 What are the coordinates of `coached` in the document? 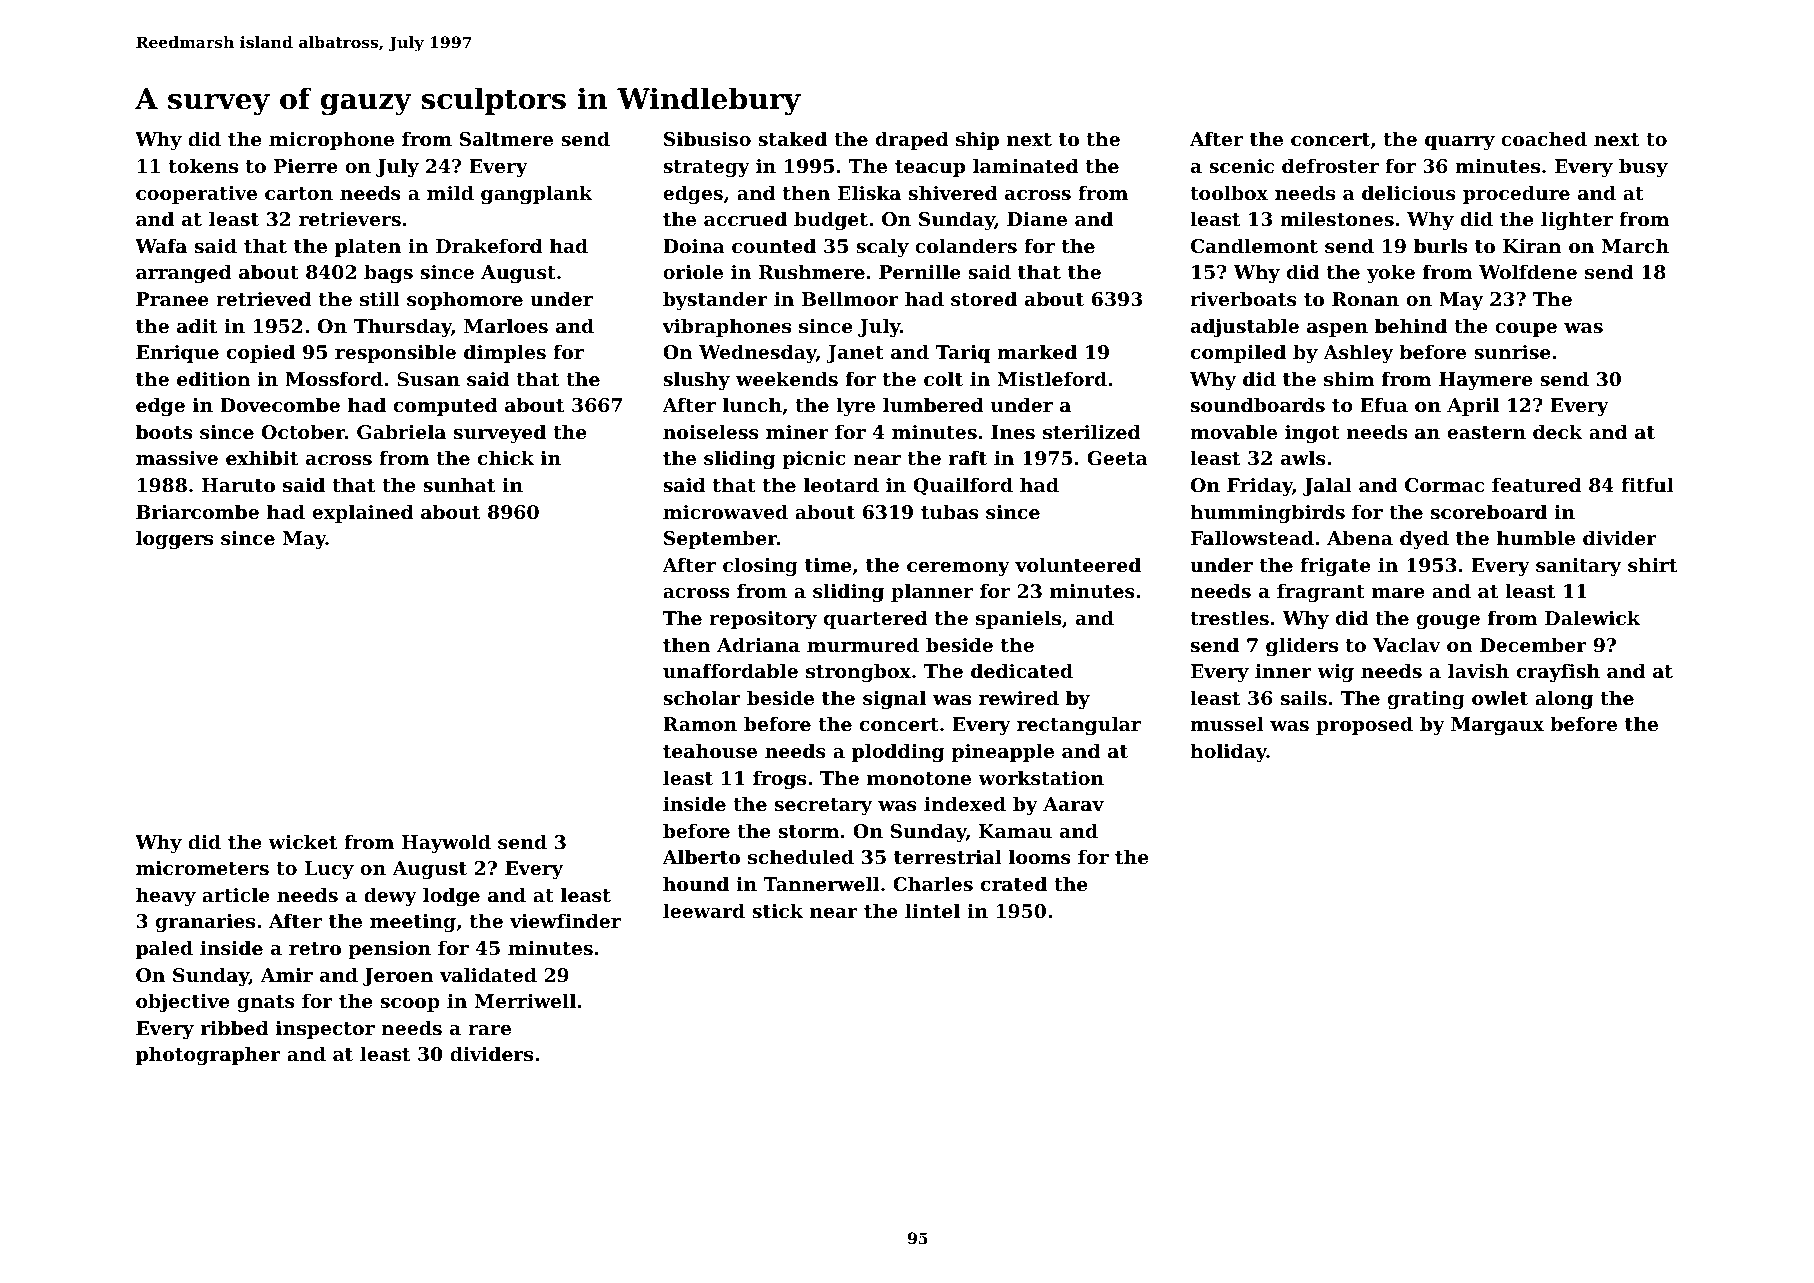 It's located at (1544, 138).
